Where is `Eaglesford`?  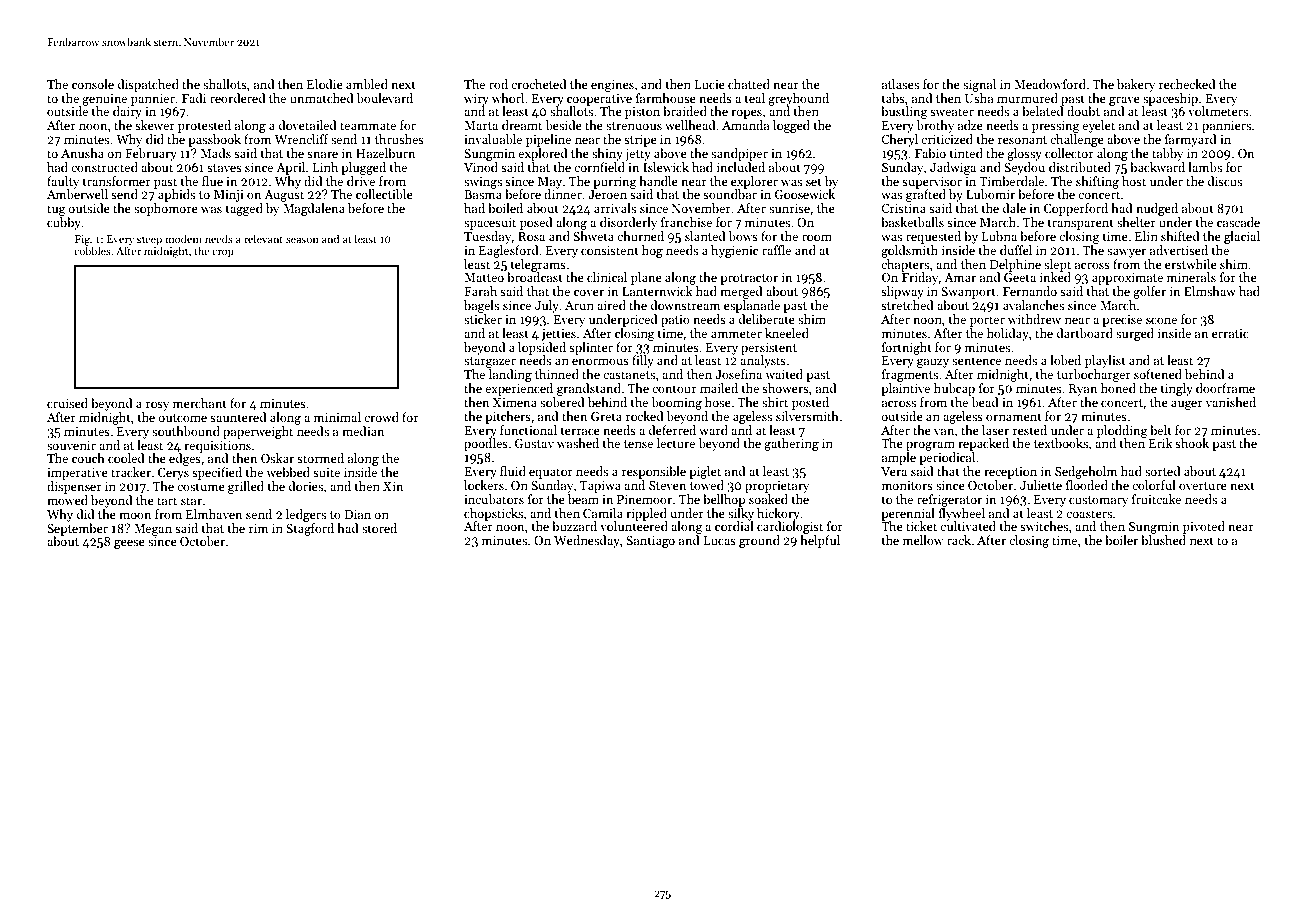
Eaglesford is located at coordinates (509, 251).
